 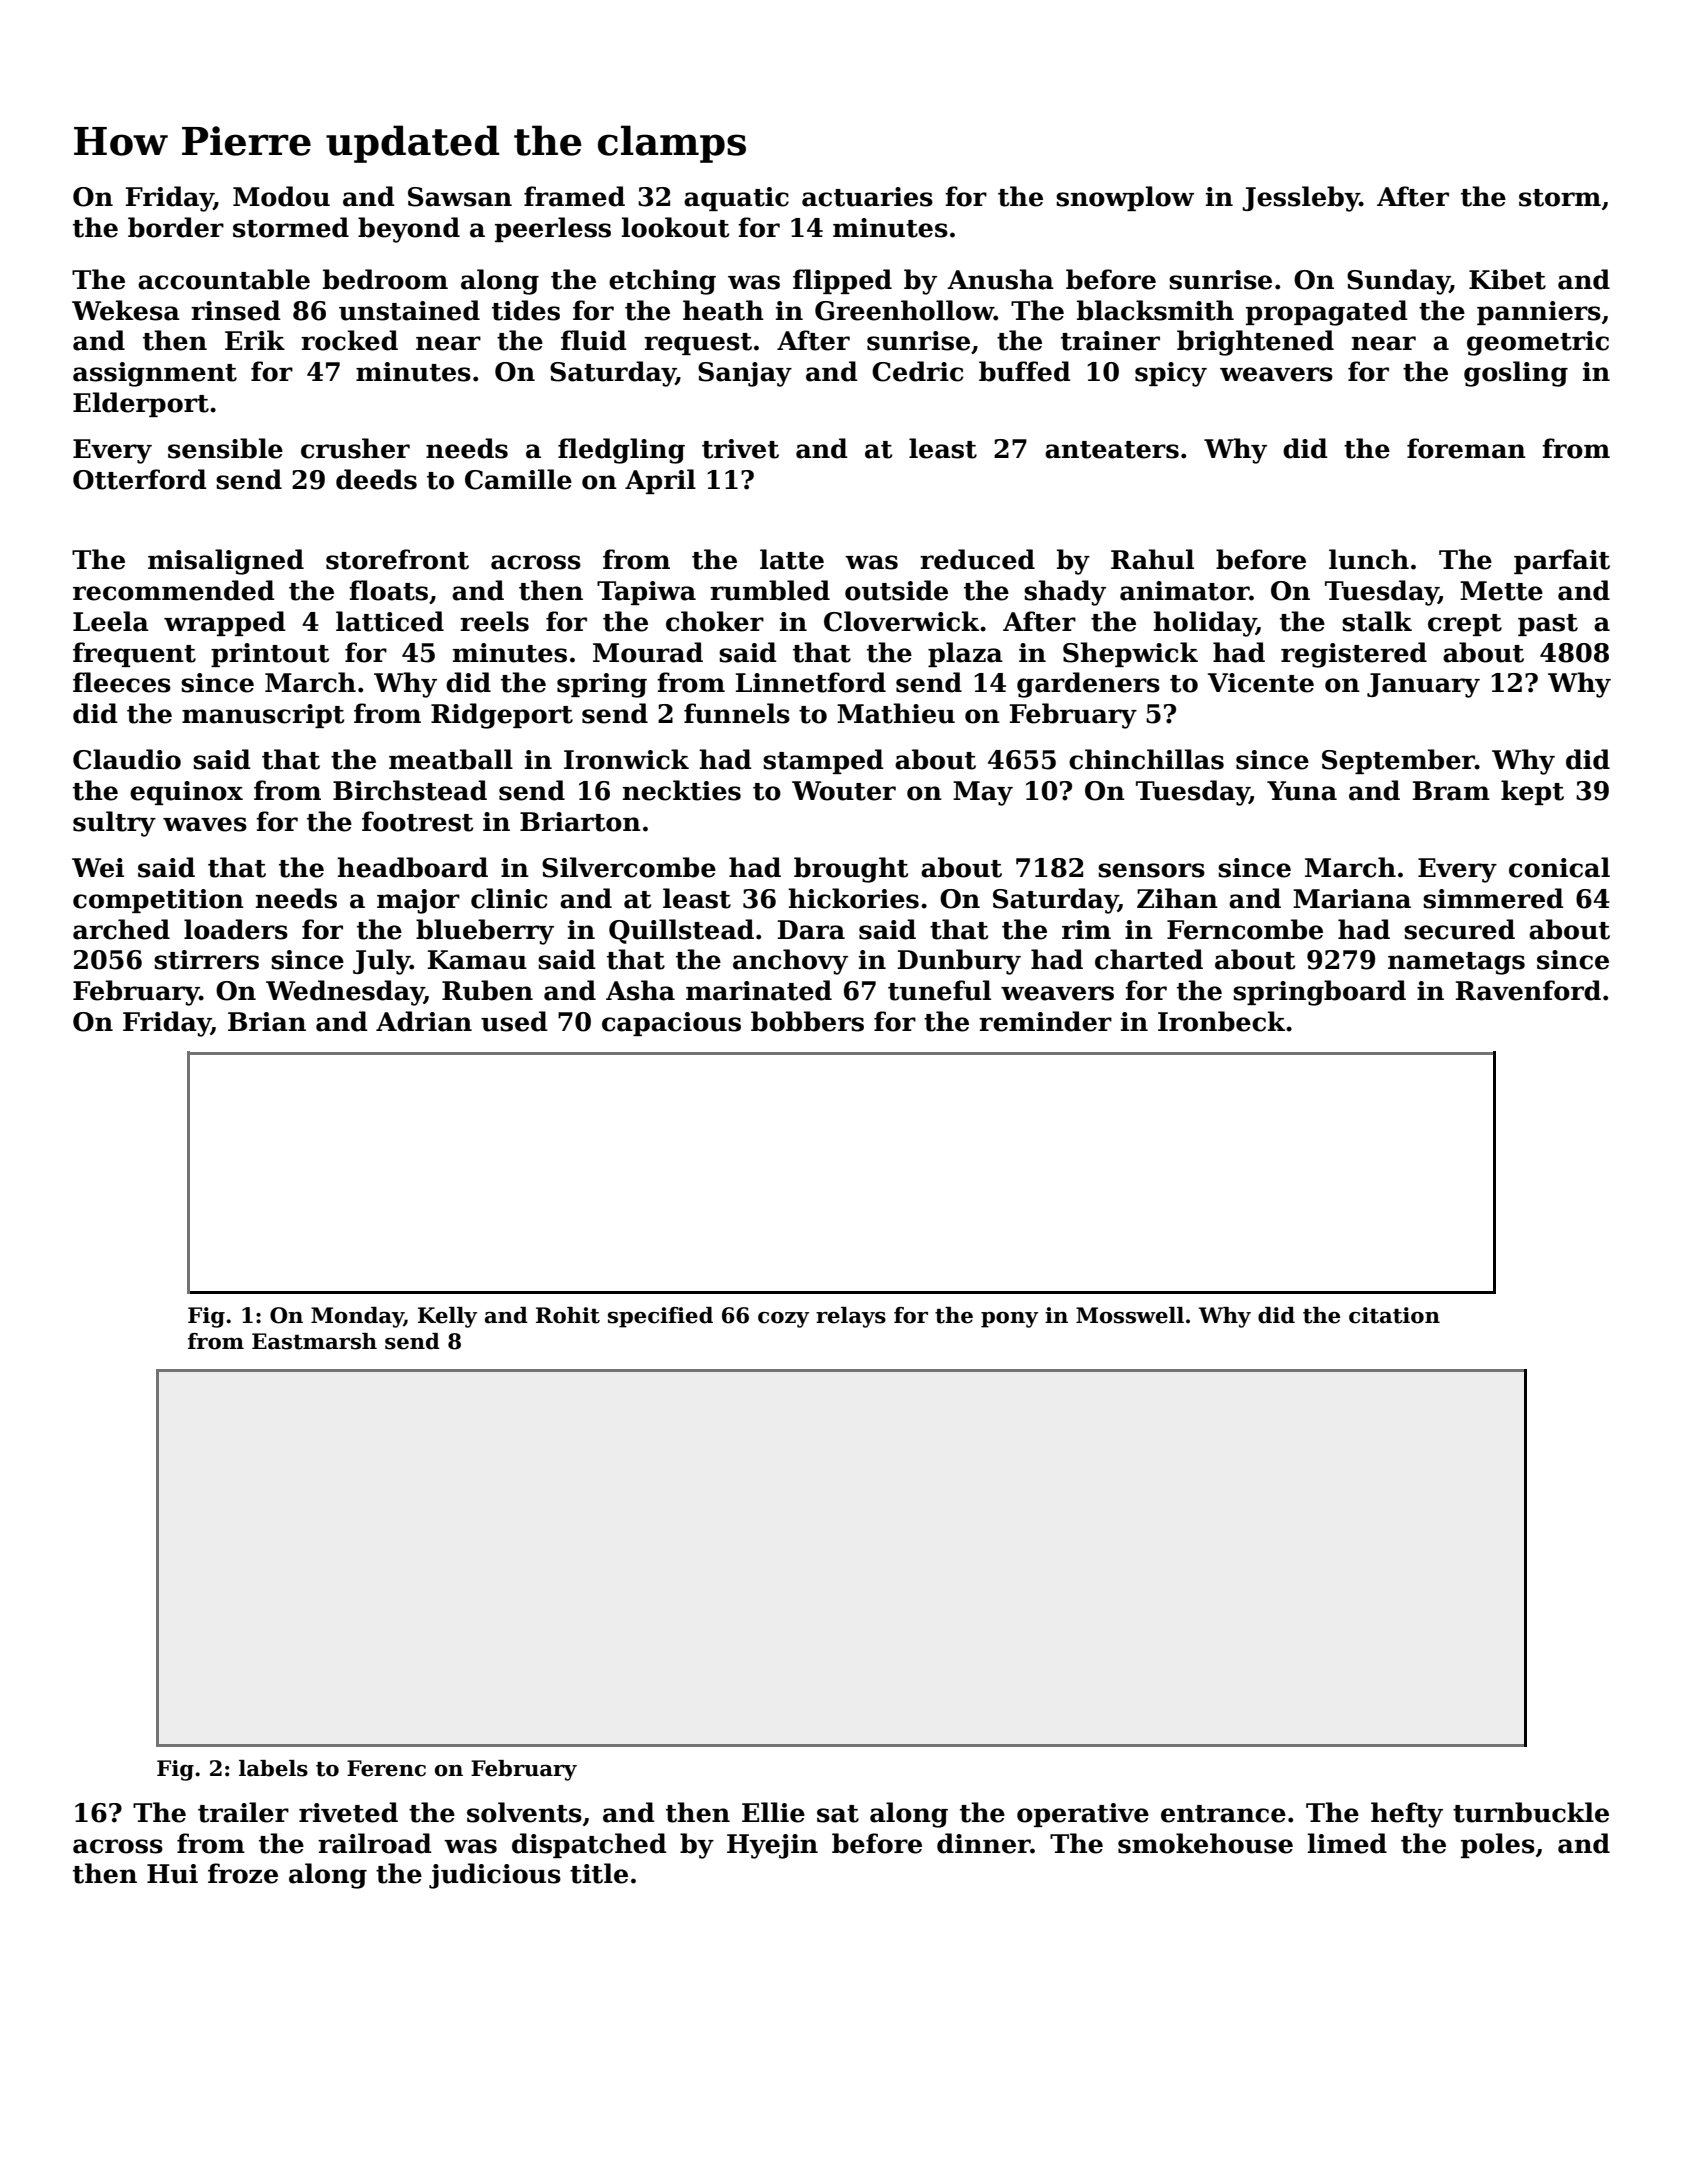 I want to click on Ellie, so click(x=773, y=1812).
